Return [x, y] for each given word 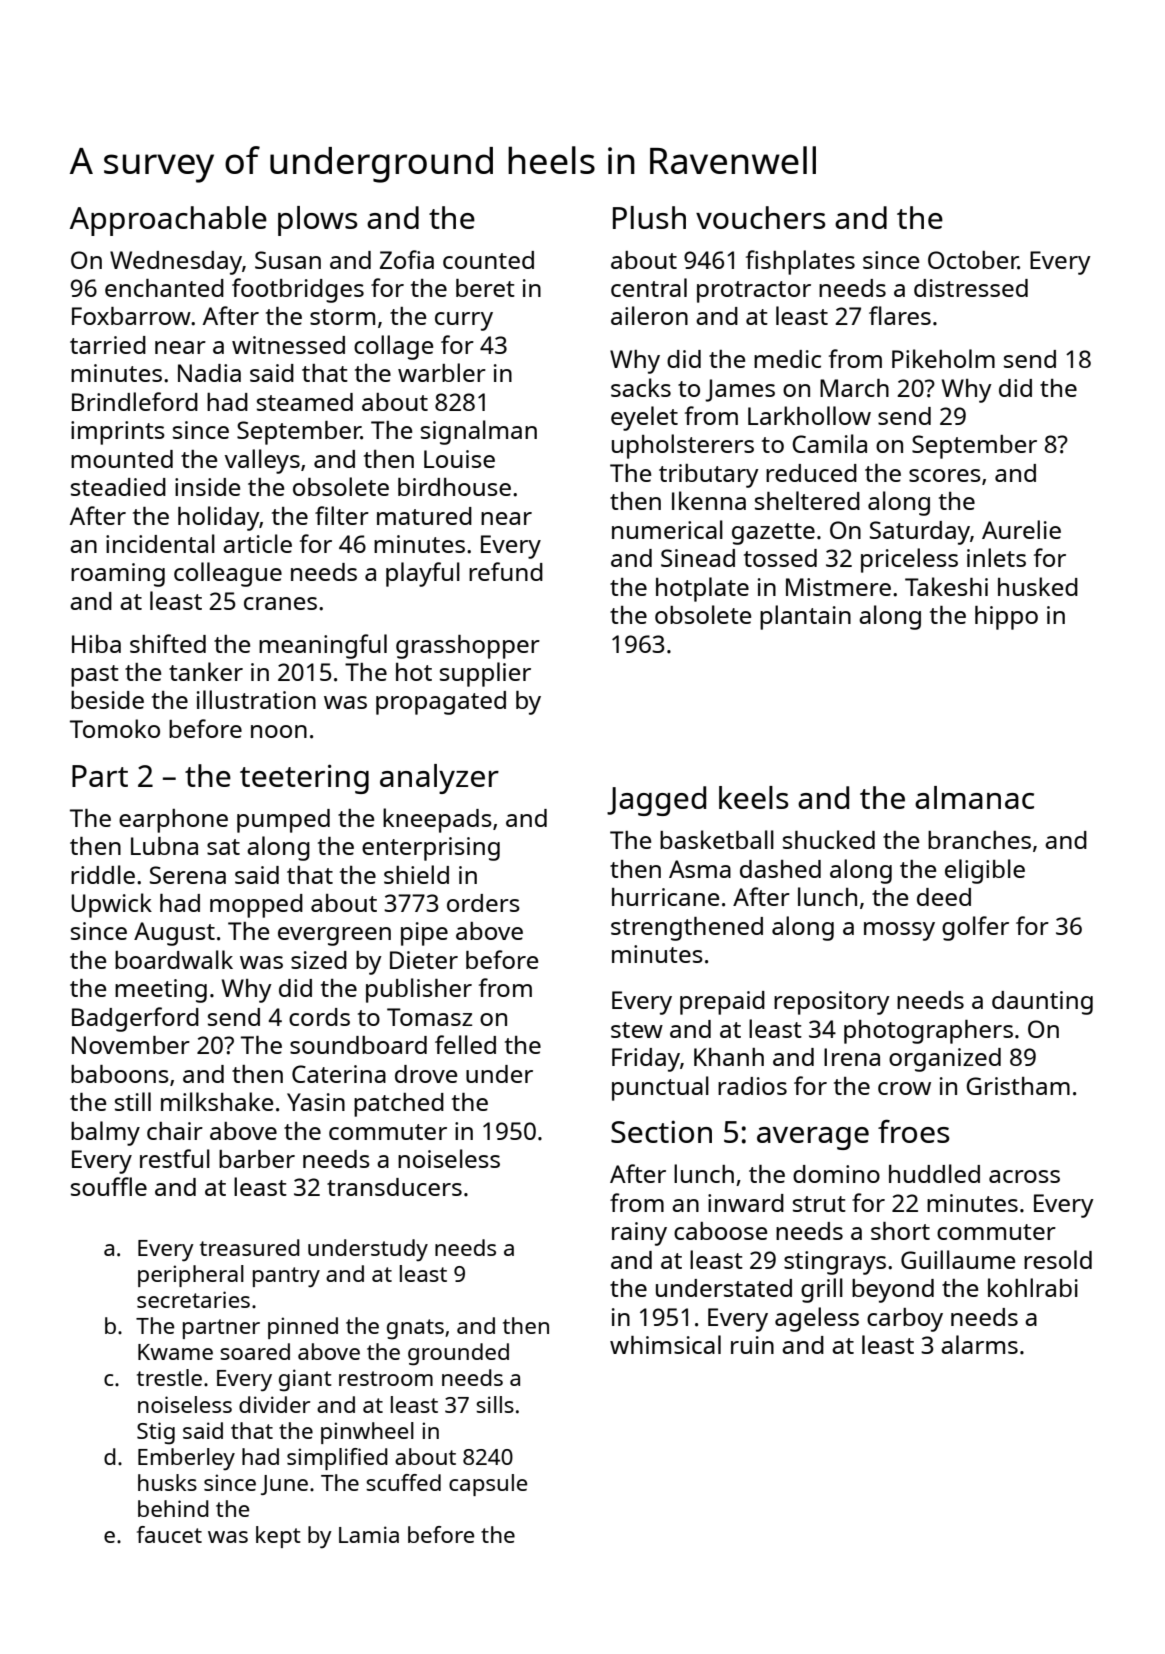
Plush [649, 217]
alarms [979, 1344]
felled [465, 1044]
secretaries [193, 1299]
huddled [934, 1173]
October [973, 260]
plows [318, 221]
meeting [161, 991]
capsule [488, 1485]
